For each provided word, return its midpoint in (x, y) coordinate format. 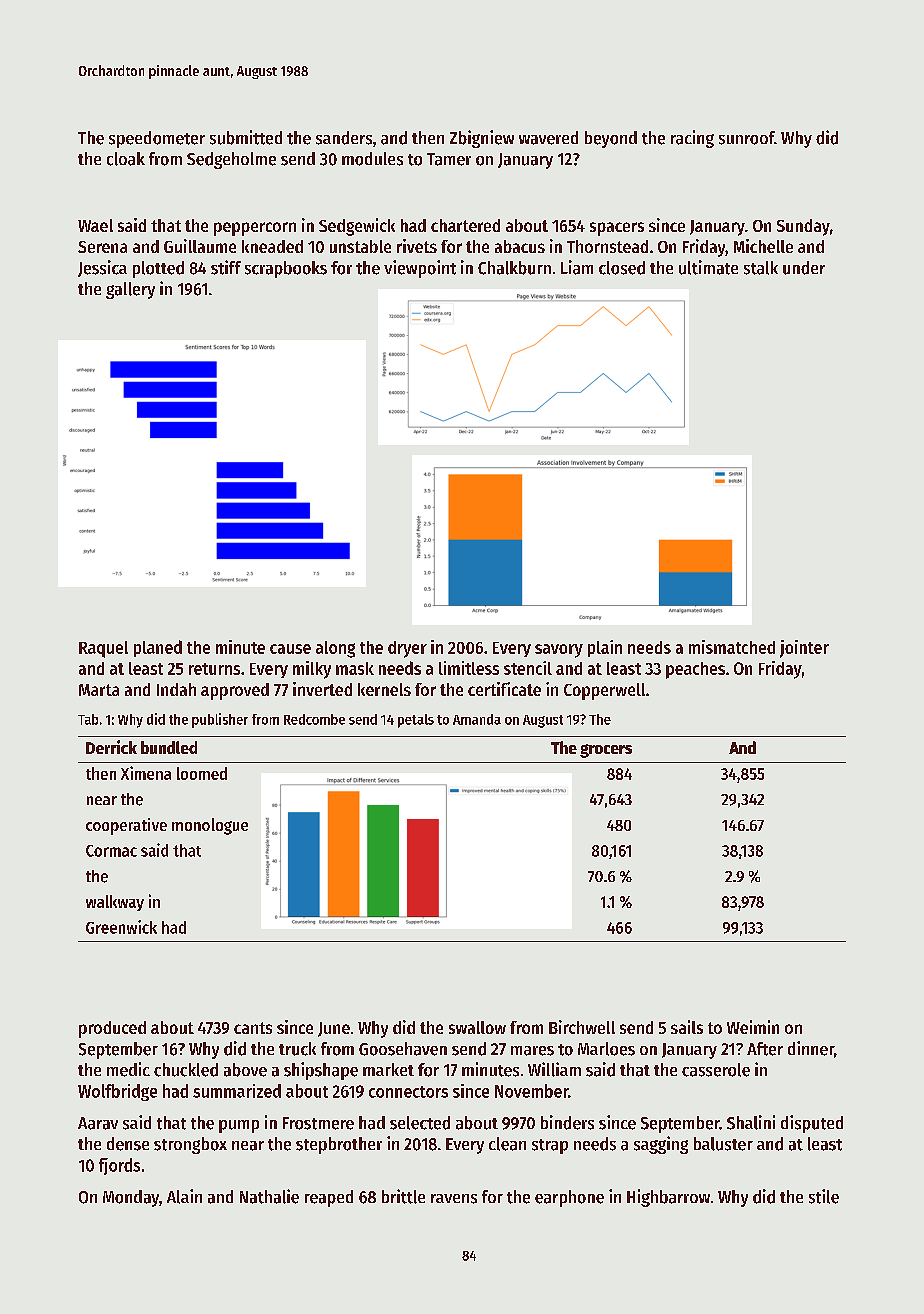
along (335, 649)
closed (622, 268)
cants (253, 1028)
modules (372, 159)
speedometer (157, 139)
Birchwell (582, 1027)
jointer (804, 649)
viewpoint (420, 269)
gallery (130, 290)
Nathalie (269, 1196)
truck (297, 1049)
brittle (403, 1196)
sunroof (747, 138)
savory (559, 651)
